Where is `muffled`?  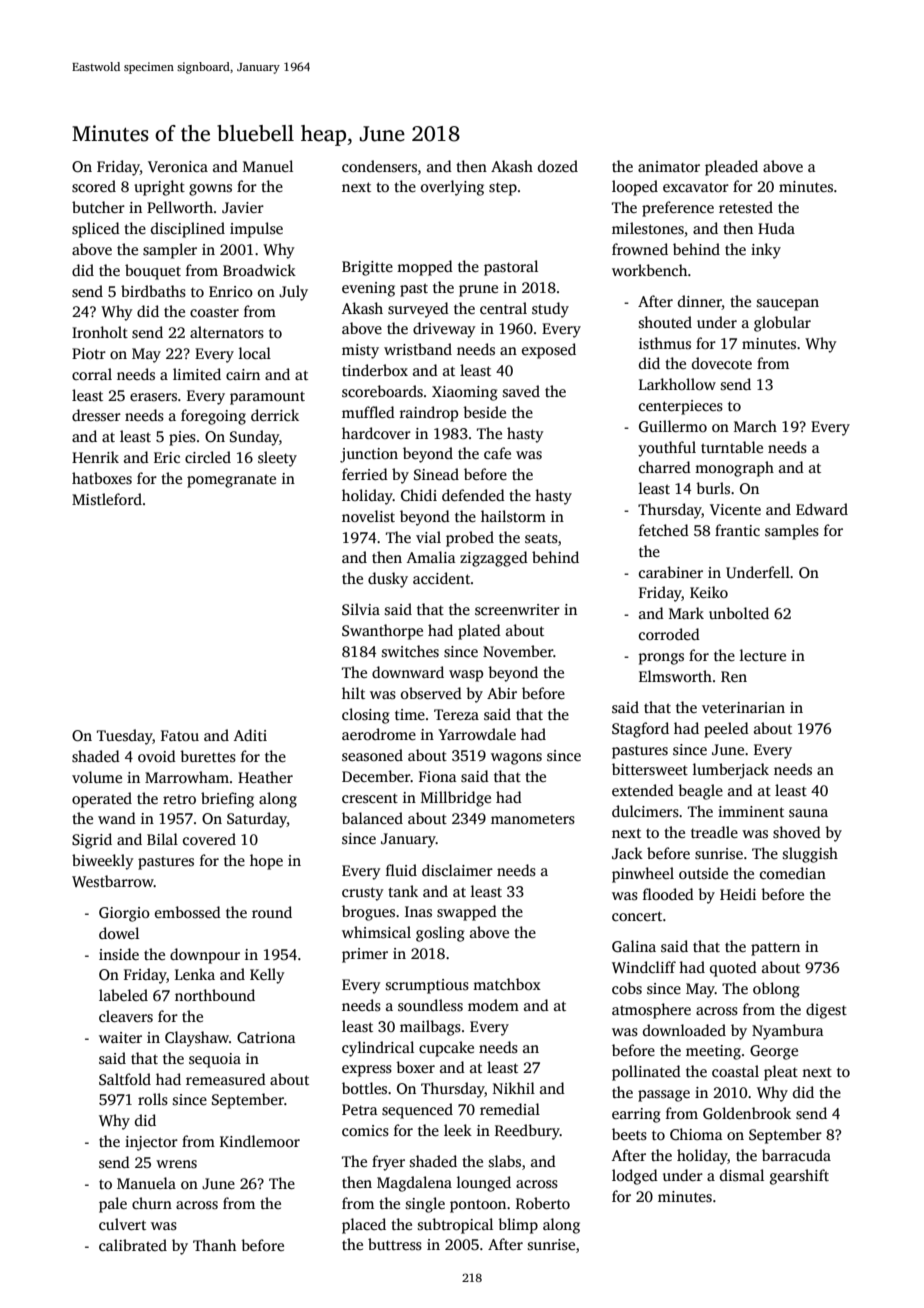 muffled is located at coordinates (368, 412).
